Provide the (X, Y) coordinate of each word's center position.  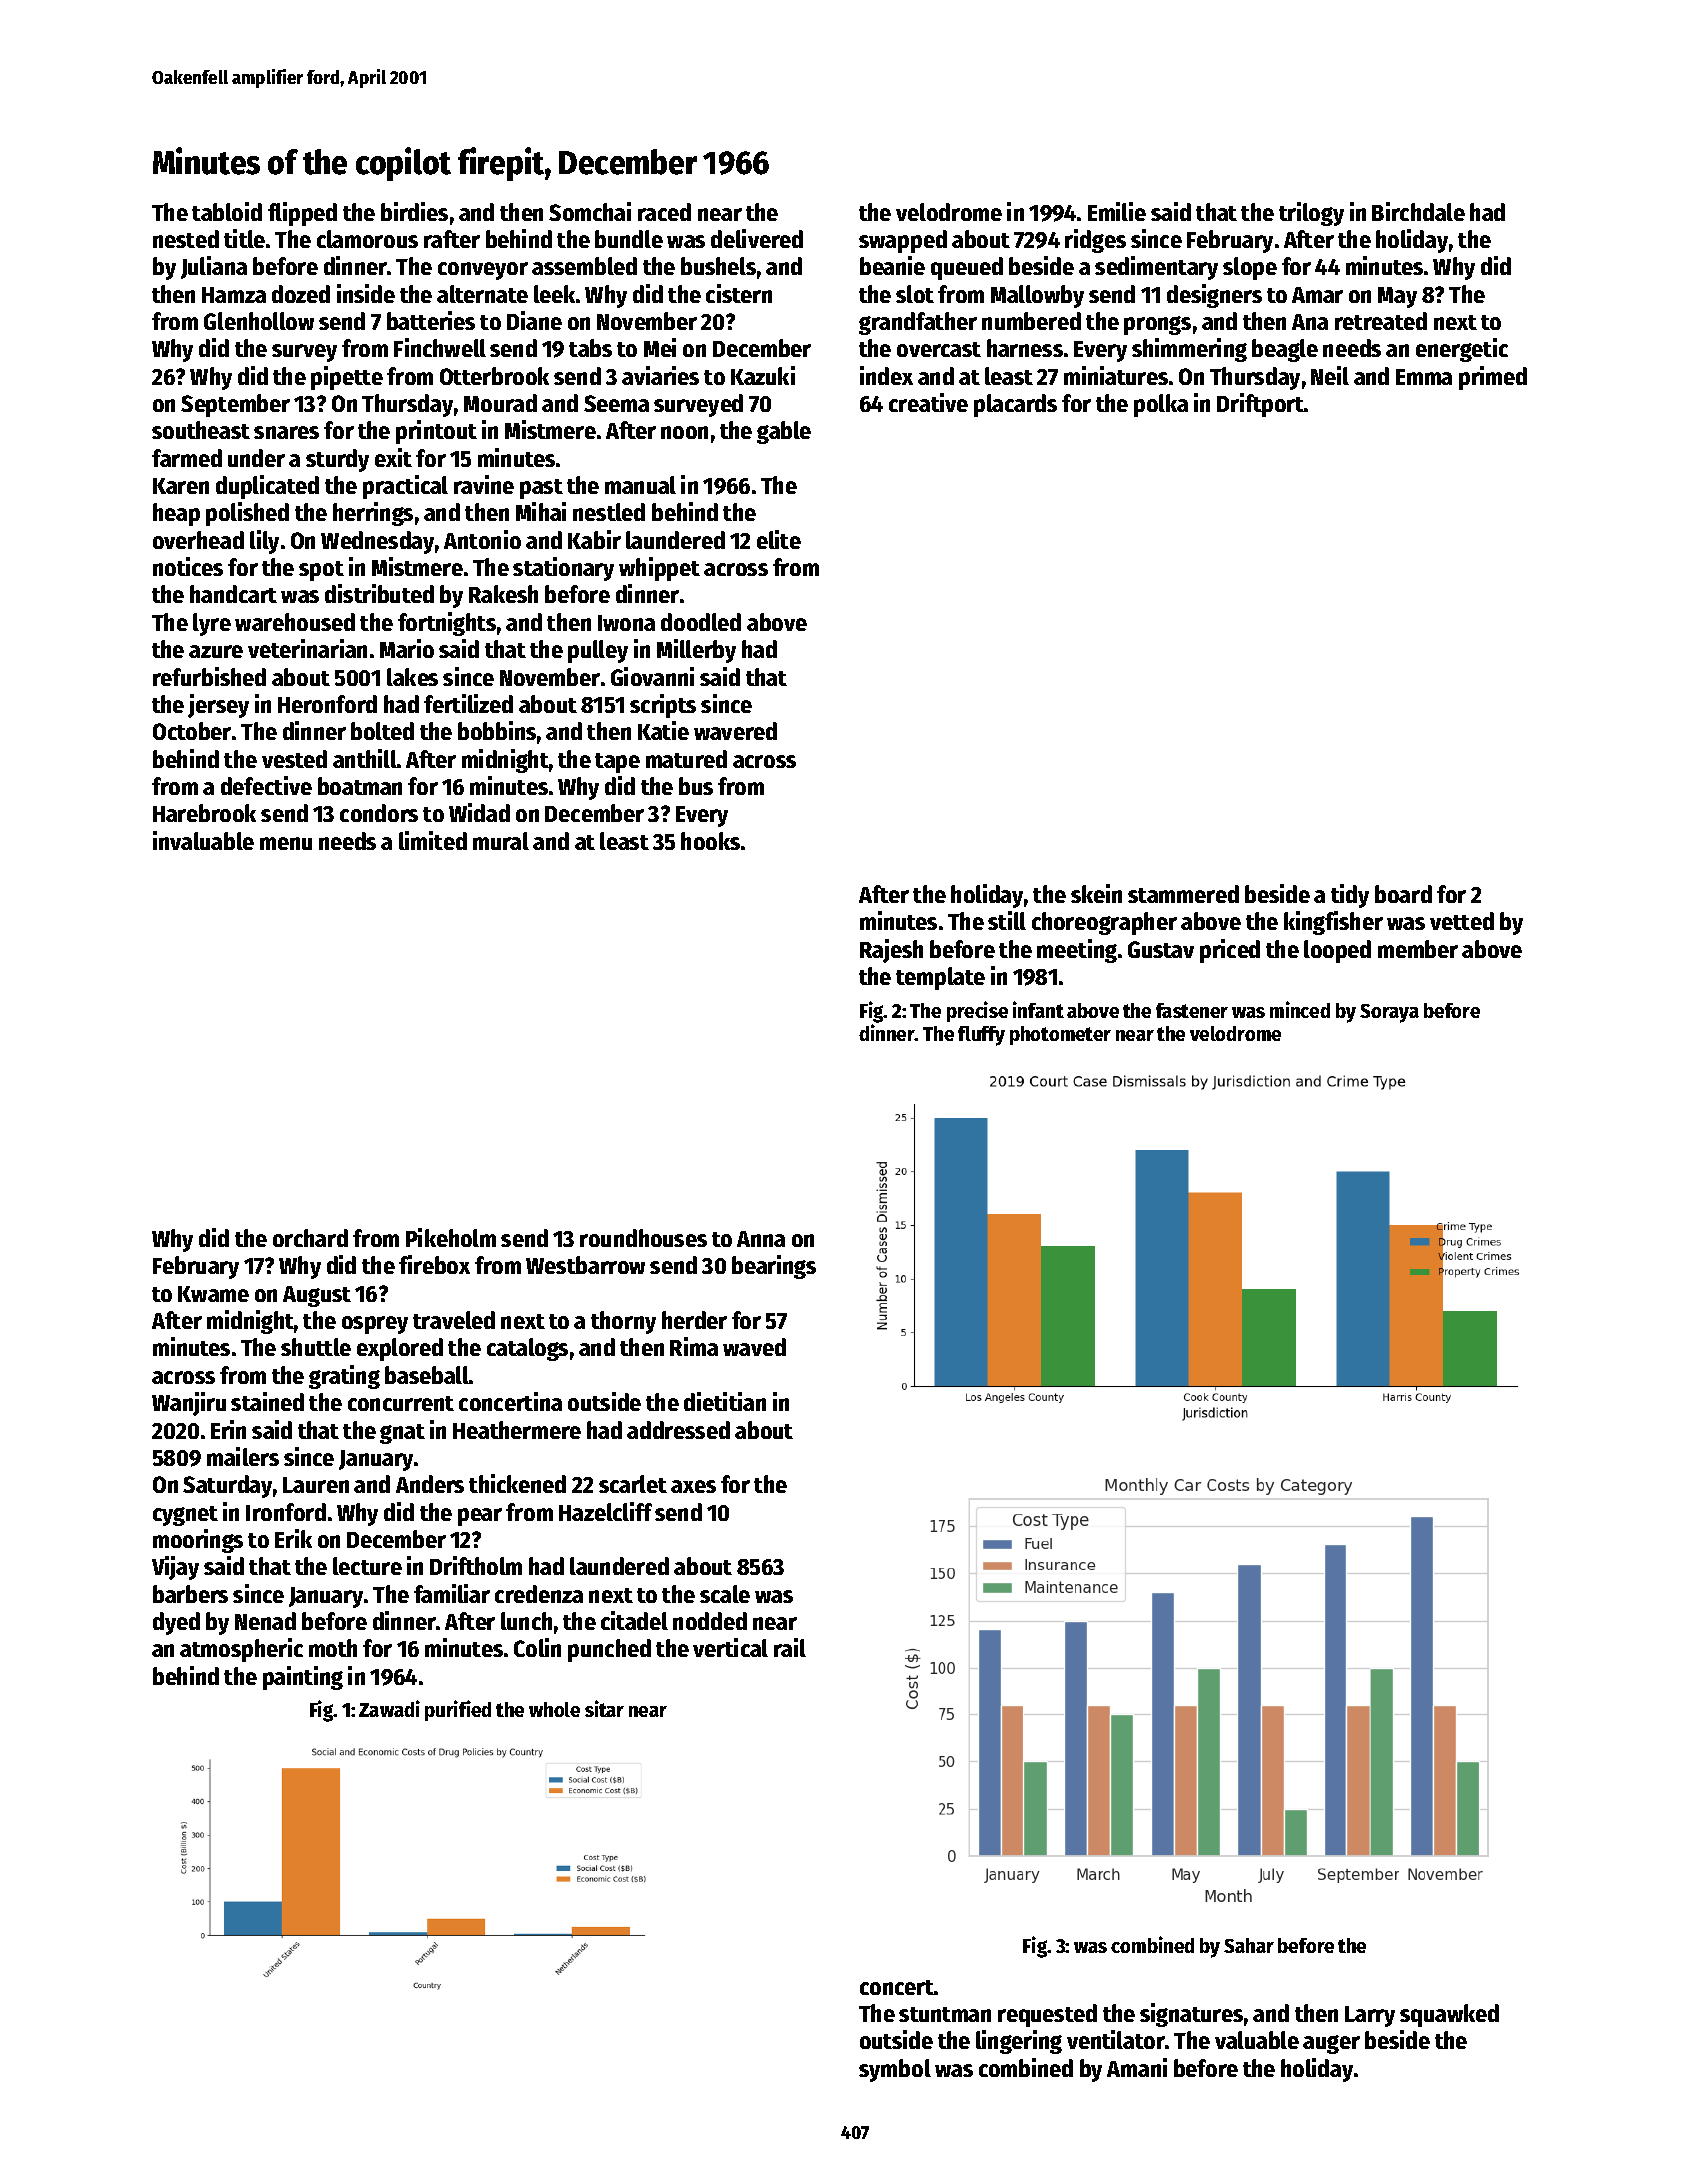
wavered (735, 731)
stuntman (945, 2014)
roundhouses (643, 1238)
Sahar (1249, 1945)
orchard (310, 1238)
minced (1300, 1009)
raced (664, 212)
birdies (414, 211)
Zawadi (389, 1708)
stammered (1183, 894)
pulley (598, 651)
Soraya (1389, 1013)
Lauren (316, 1485)
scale (725, 1594)
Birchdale (1418, 211)
